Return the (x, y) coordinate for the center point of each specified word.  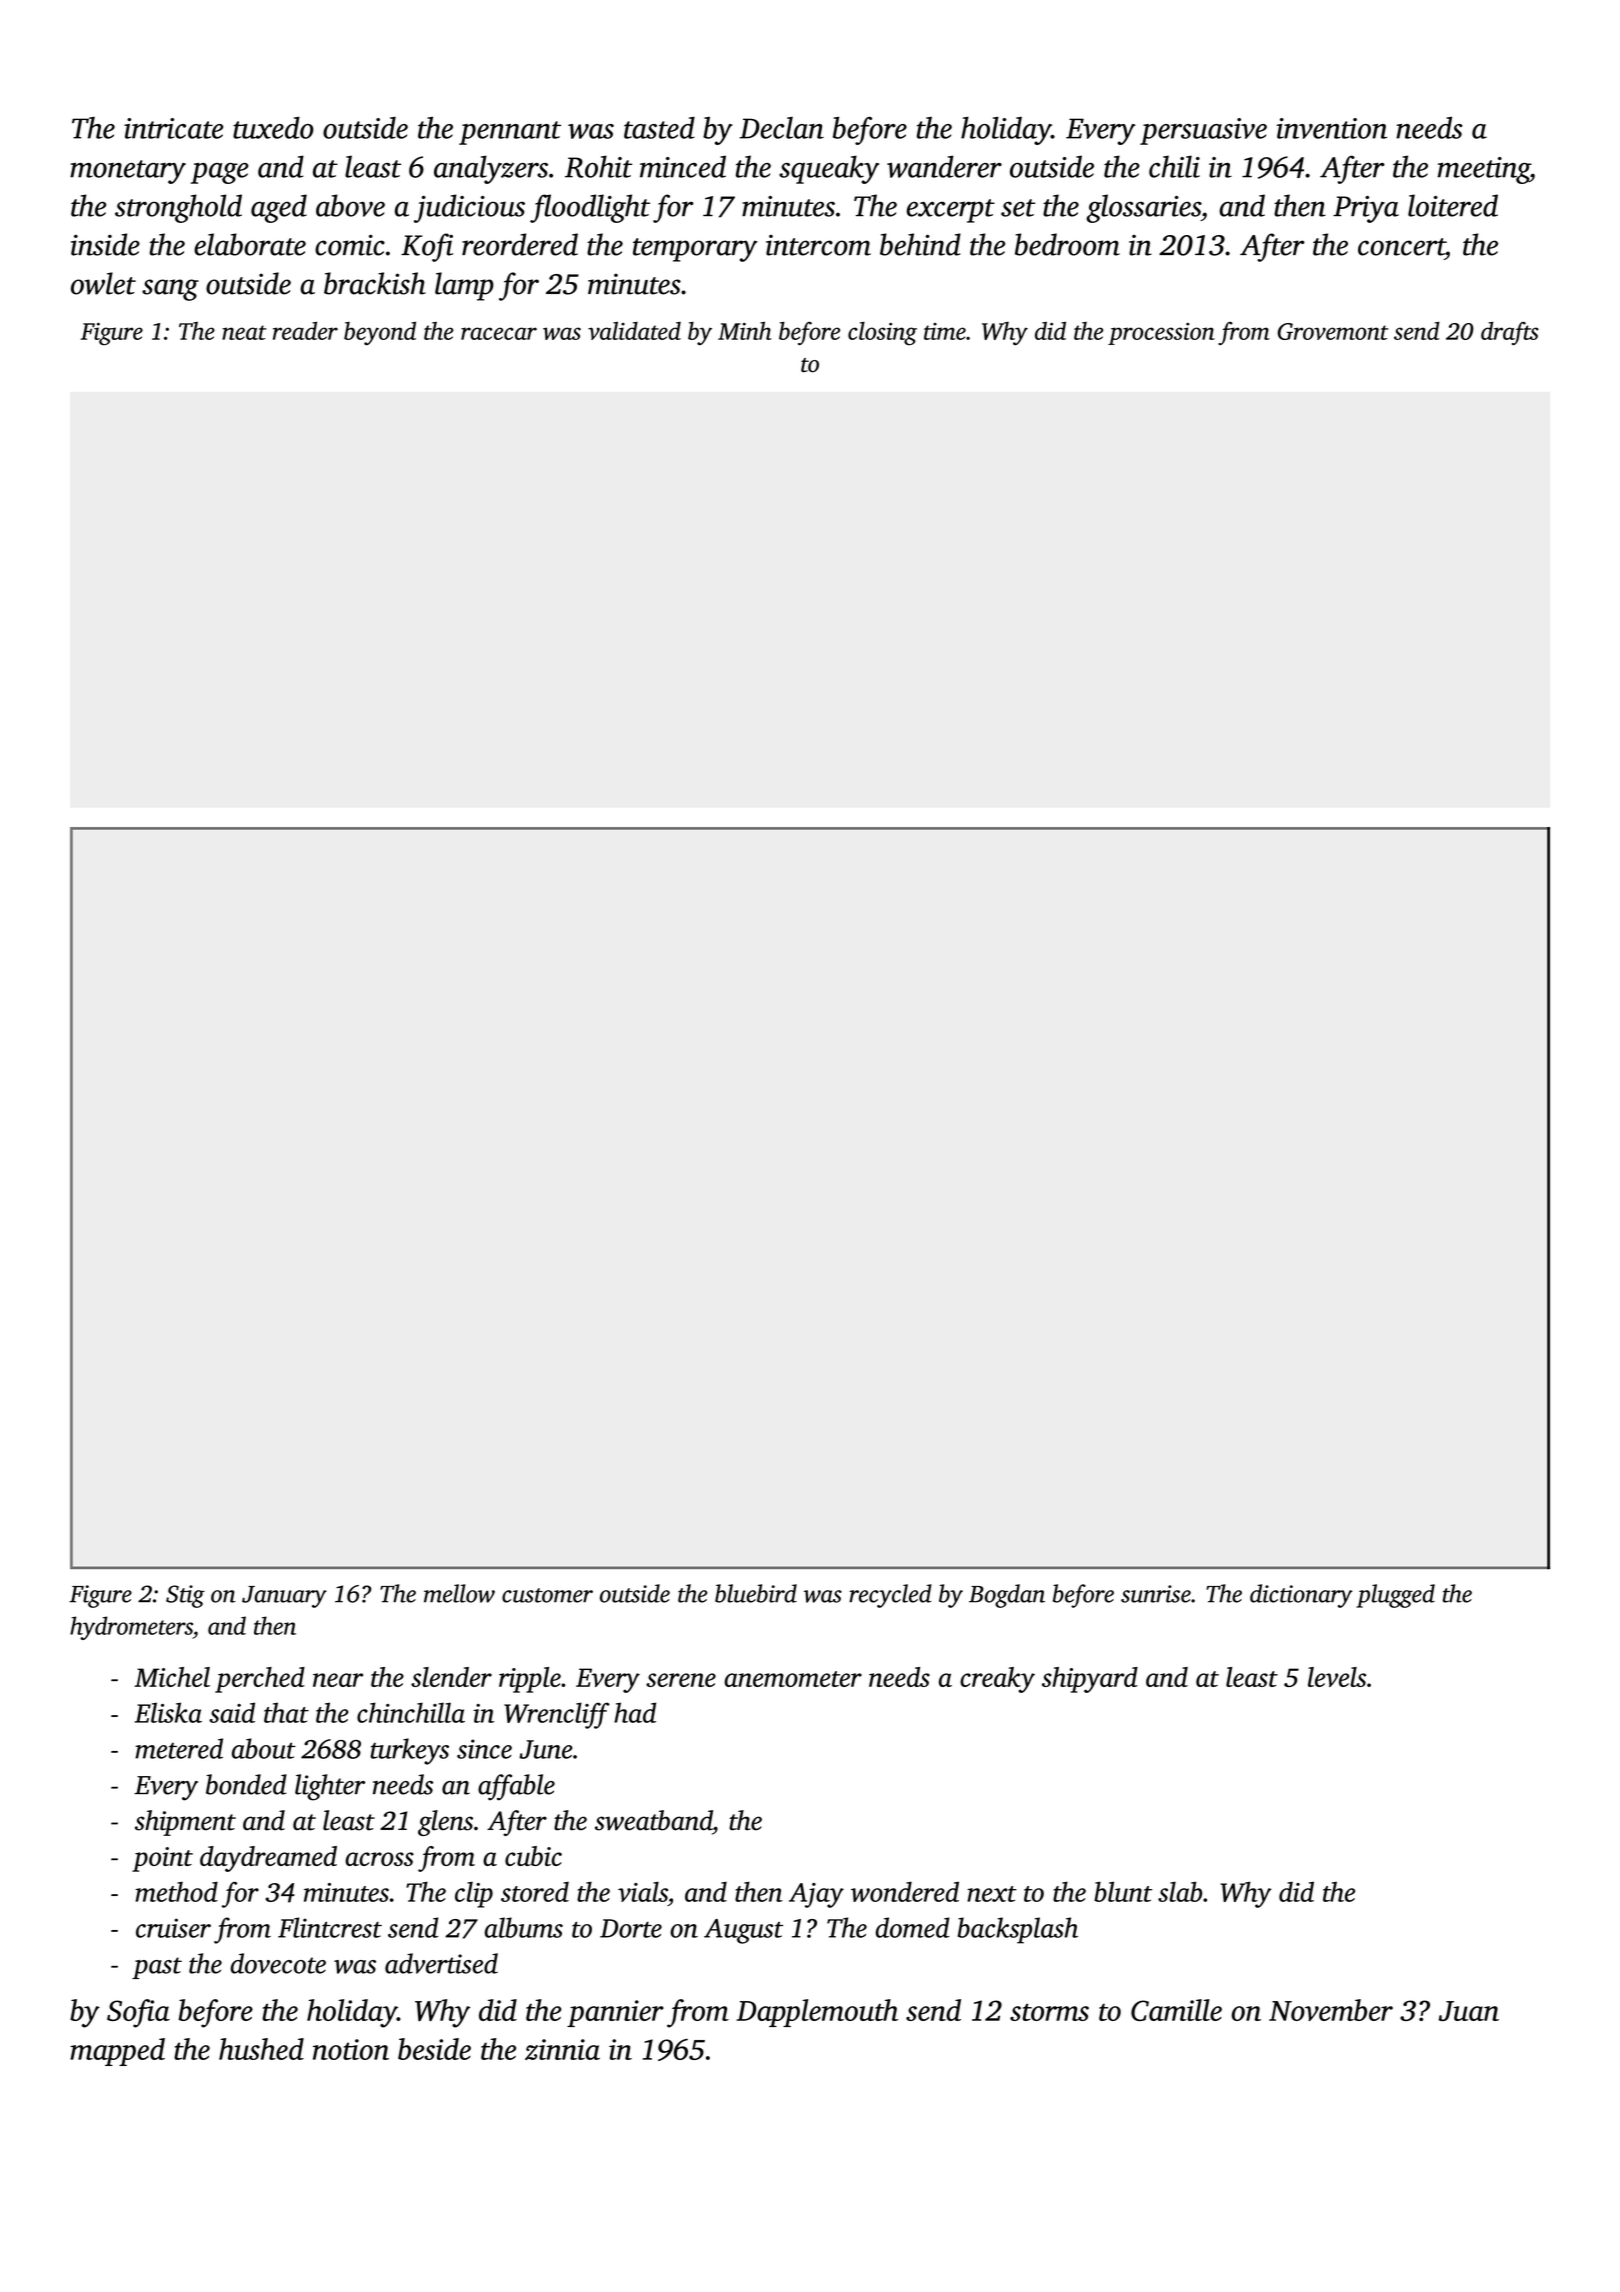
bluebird (756, 1593)
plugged (1395, 1596)
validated (634, 331)
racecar (499, 333)
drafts (1510, 333)
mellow (459, 1593)
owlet (103, 283)
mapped (117, 2052)
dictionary (1301, 1596)
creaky (997, 1680)
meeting (1484, 170)
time (945, 331)
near (338, 1680)
